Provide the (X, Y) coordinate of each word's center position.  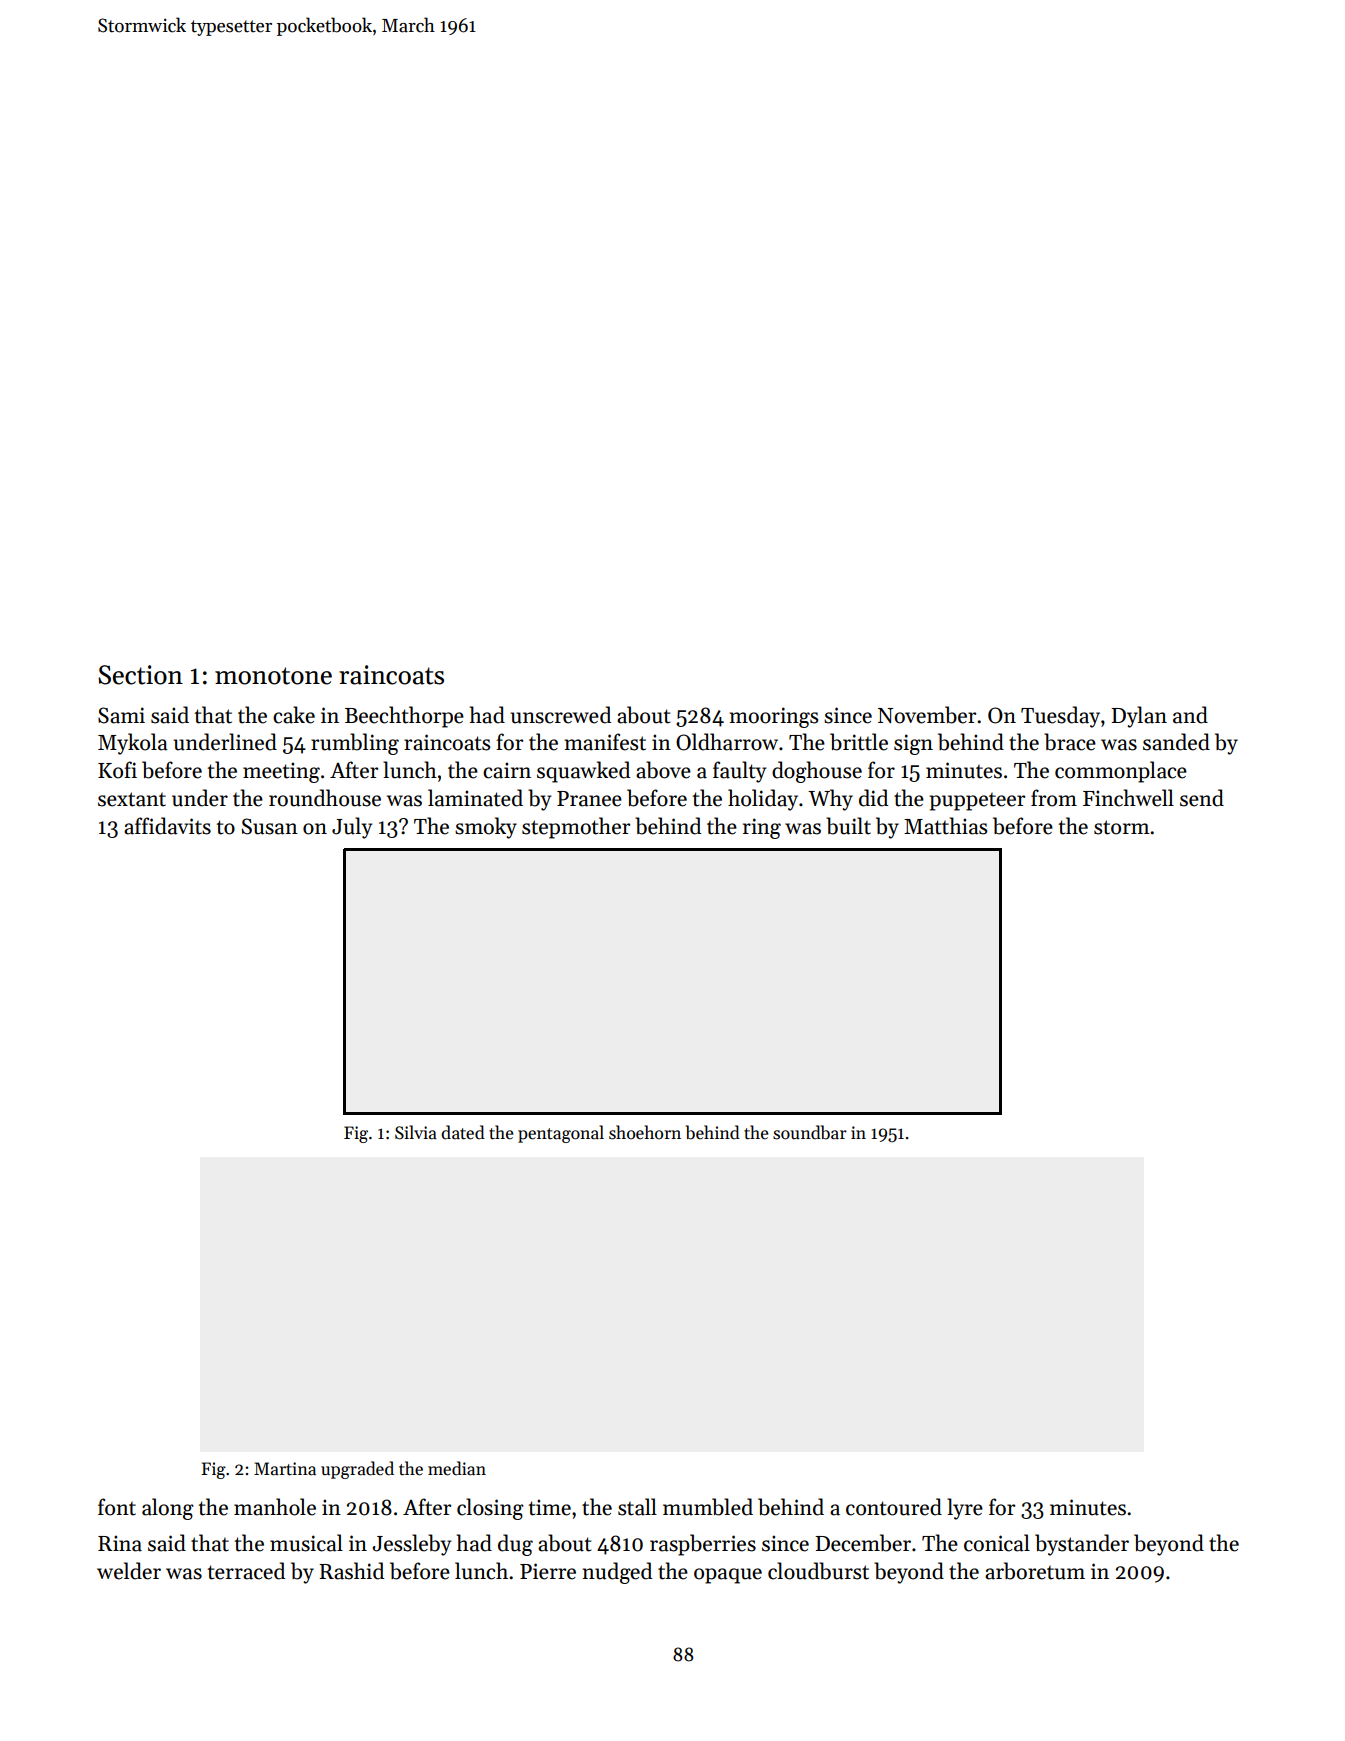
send (1202, 798)
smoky (486, 828)
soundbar (810, 1132)
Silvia (416, 1132)
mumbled (708, 1507)
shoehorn (645, 1132)
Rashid (351, 1571)
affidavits (167, 826)
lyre (965, 1509)
